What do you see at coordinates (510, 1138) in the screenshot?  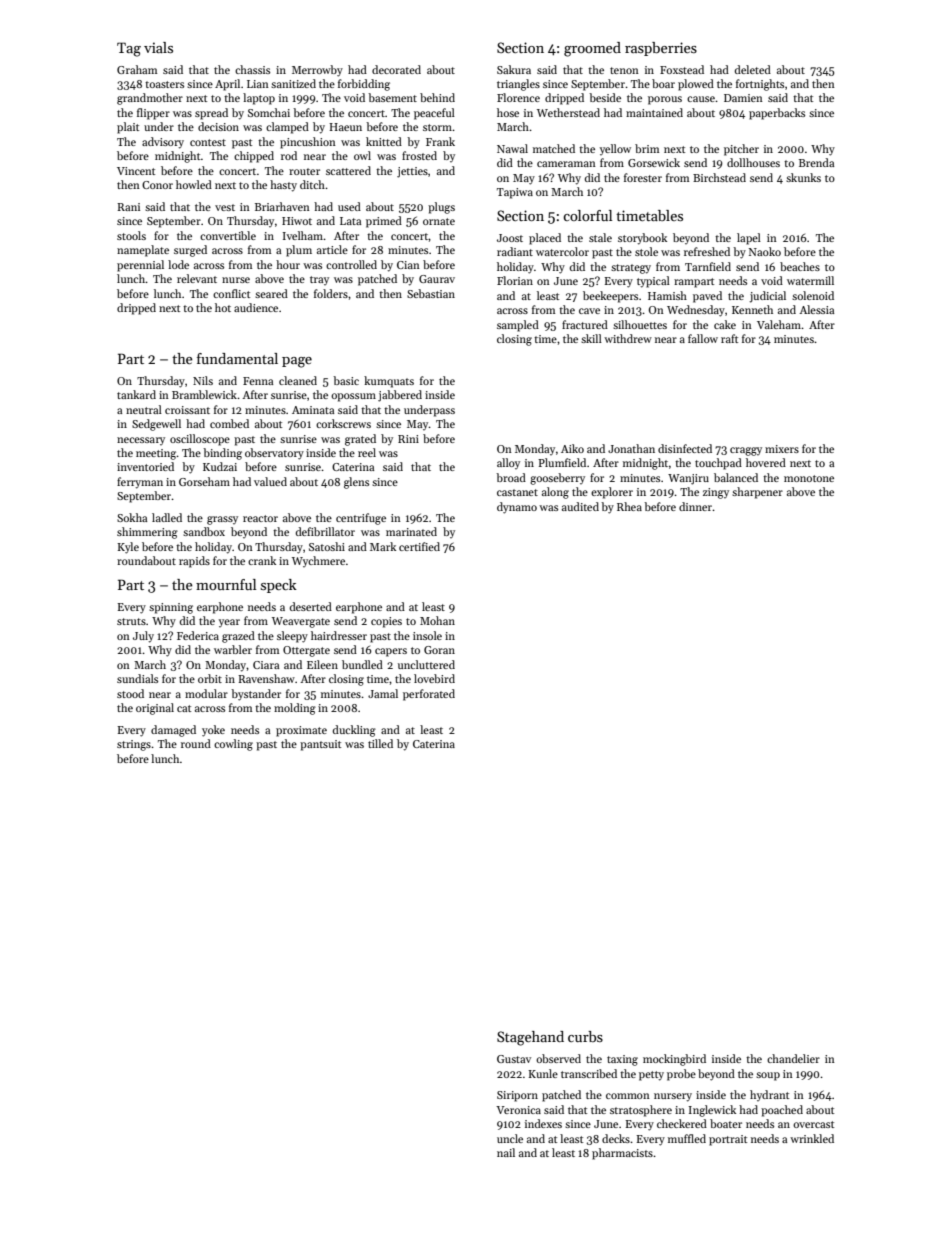 I see `uncle` at bounding box center [510, 1138].
